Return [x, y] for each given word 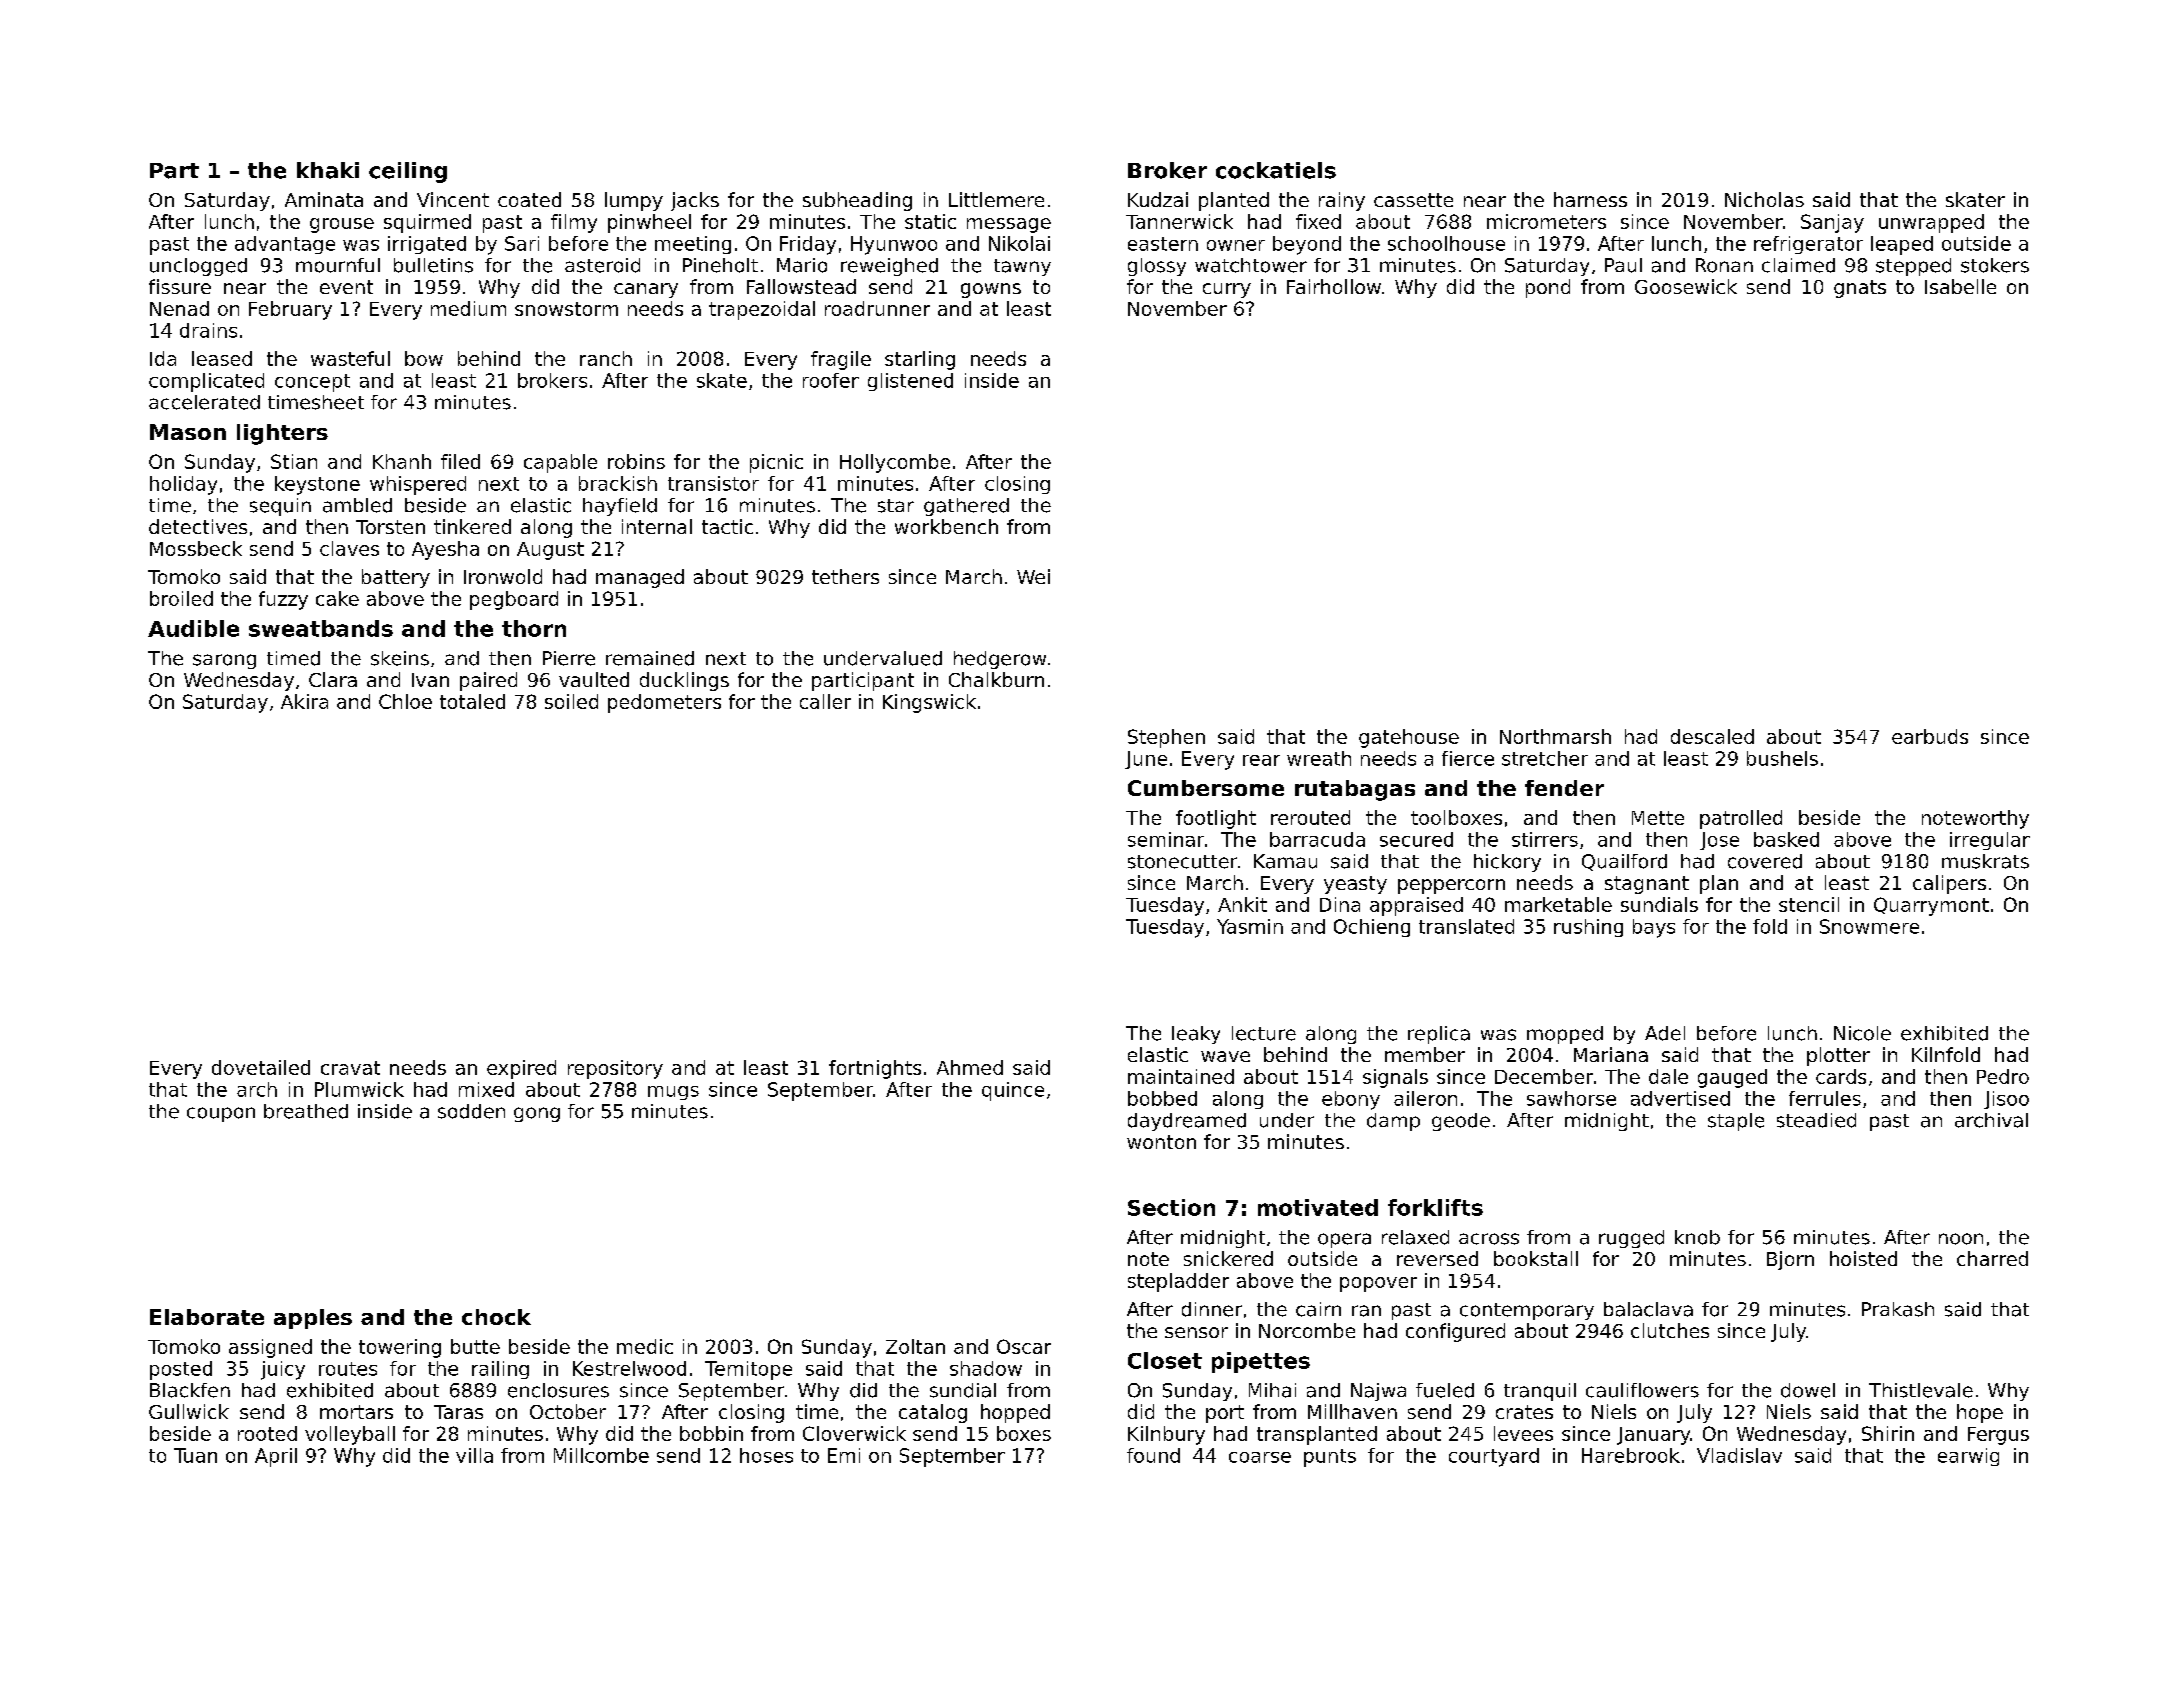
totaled [472, 701]
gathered [966, 507]
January [1653, 1436]
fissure [180, 286]
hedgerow [1000, 660]
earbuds [1930, 736]
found [1153, 1455]
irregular [1990, 841]
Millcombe [601, 1455]
